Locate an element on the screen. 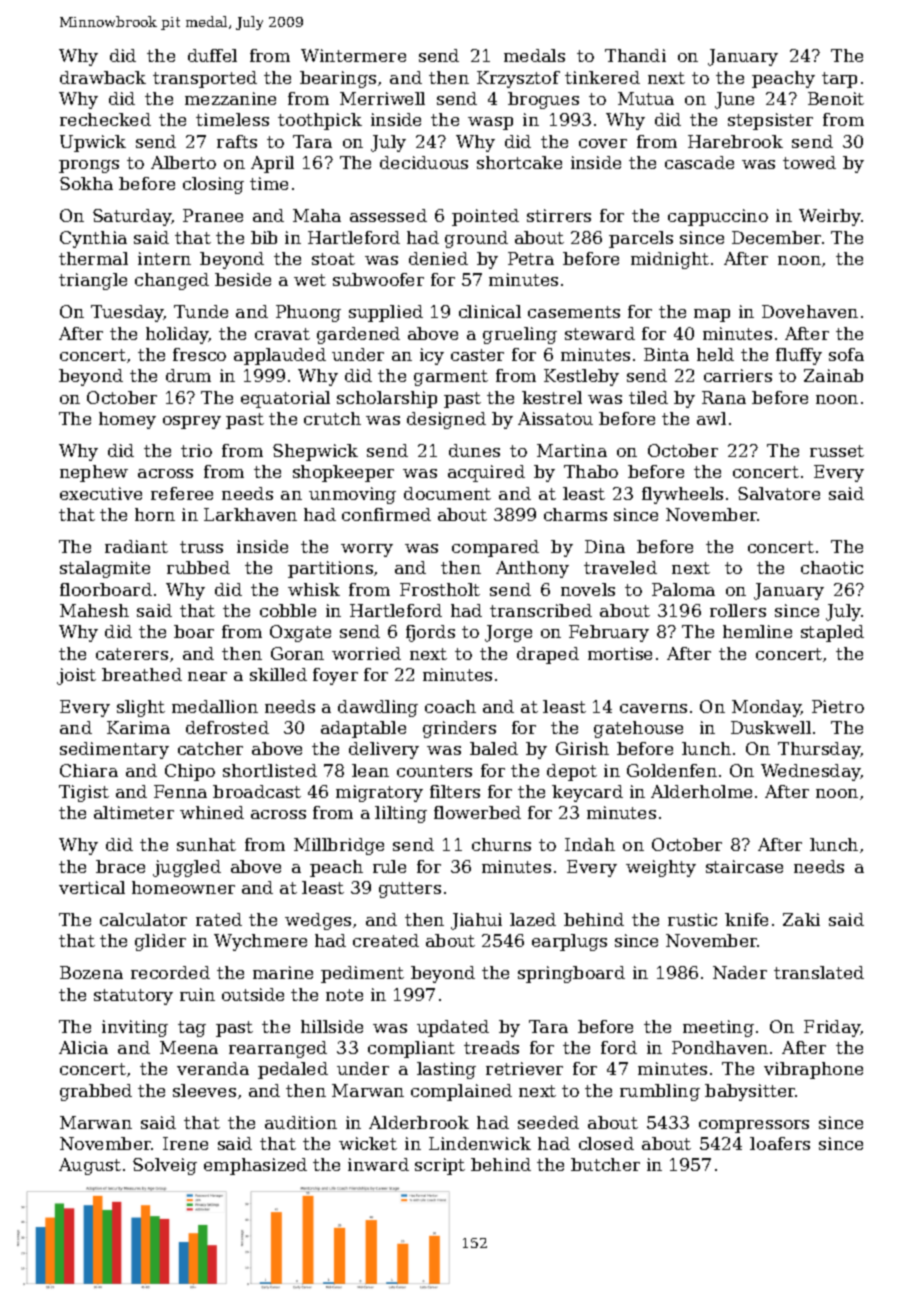  statutory is located at coordinates (133, 997).
